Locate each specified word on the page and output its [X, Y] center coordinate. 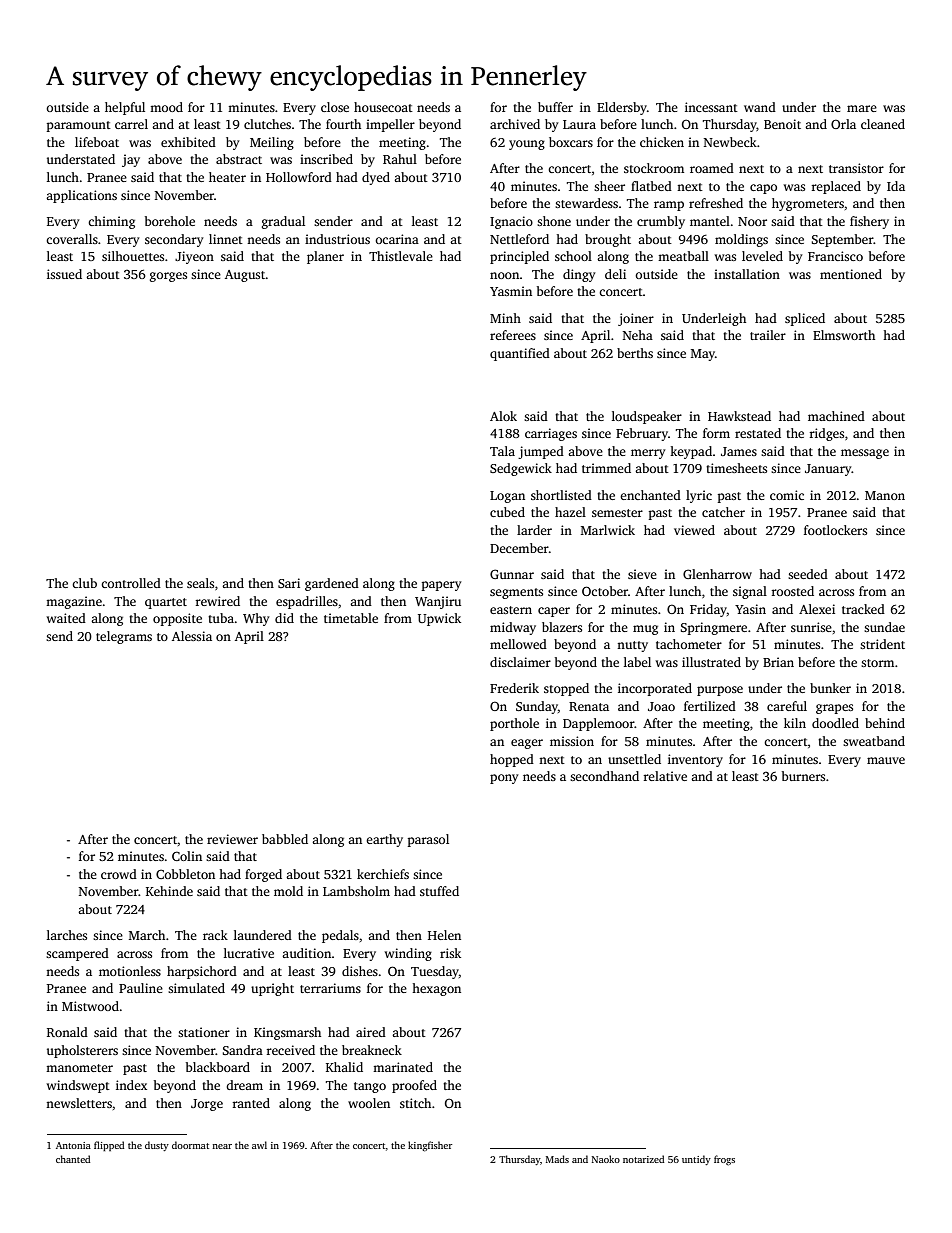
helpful [125, 108]
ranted [251, 1103]
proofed [414, 1086]
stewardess [586, 203]
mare [862, 108]
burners [803, 776]
